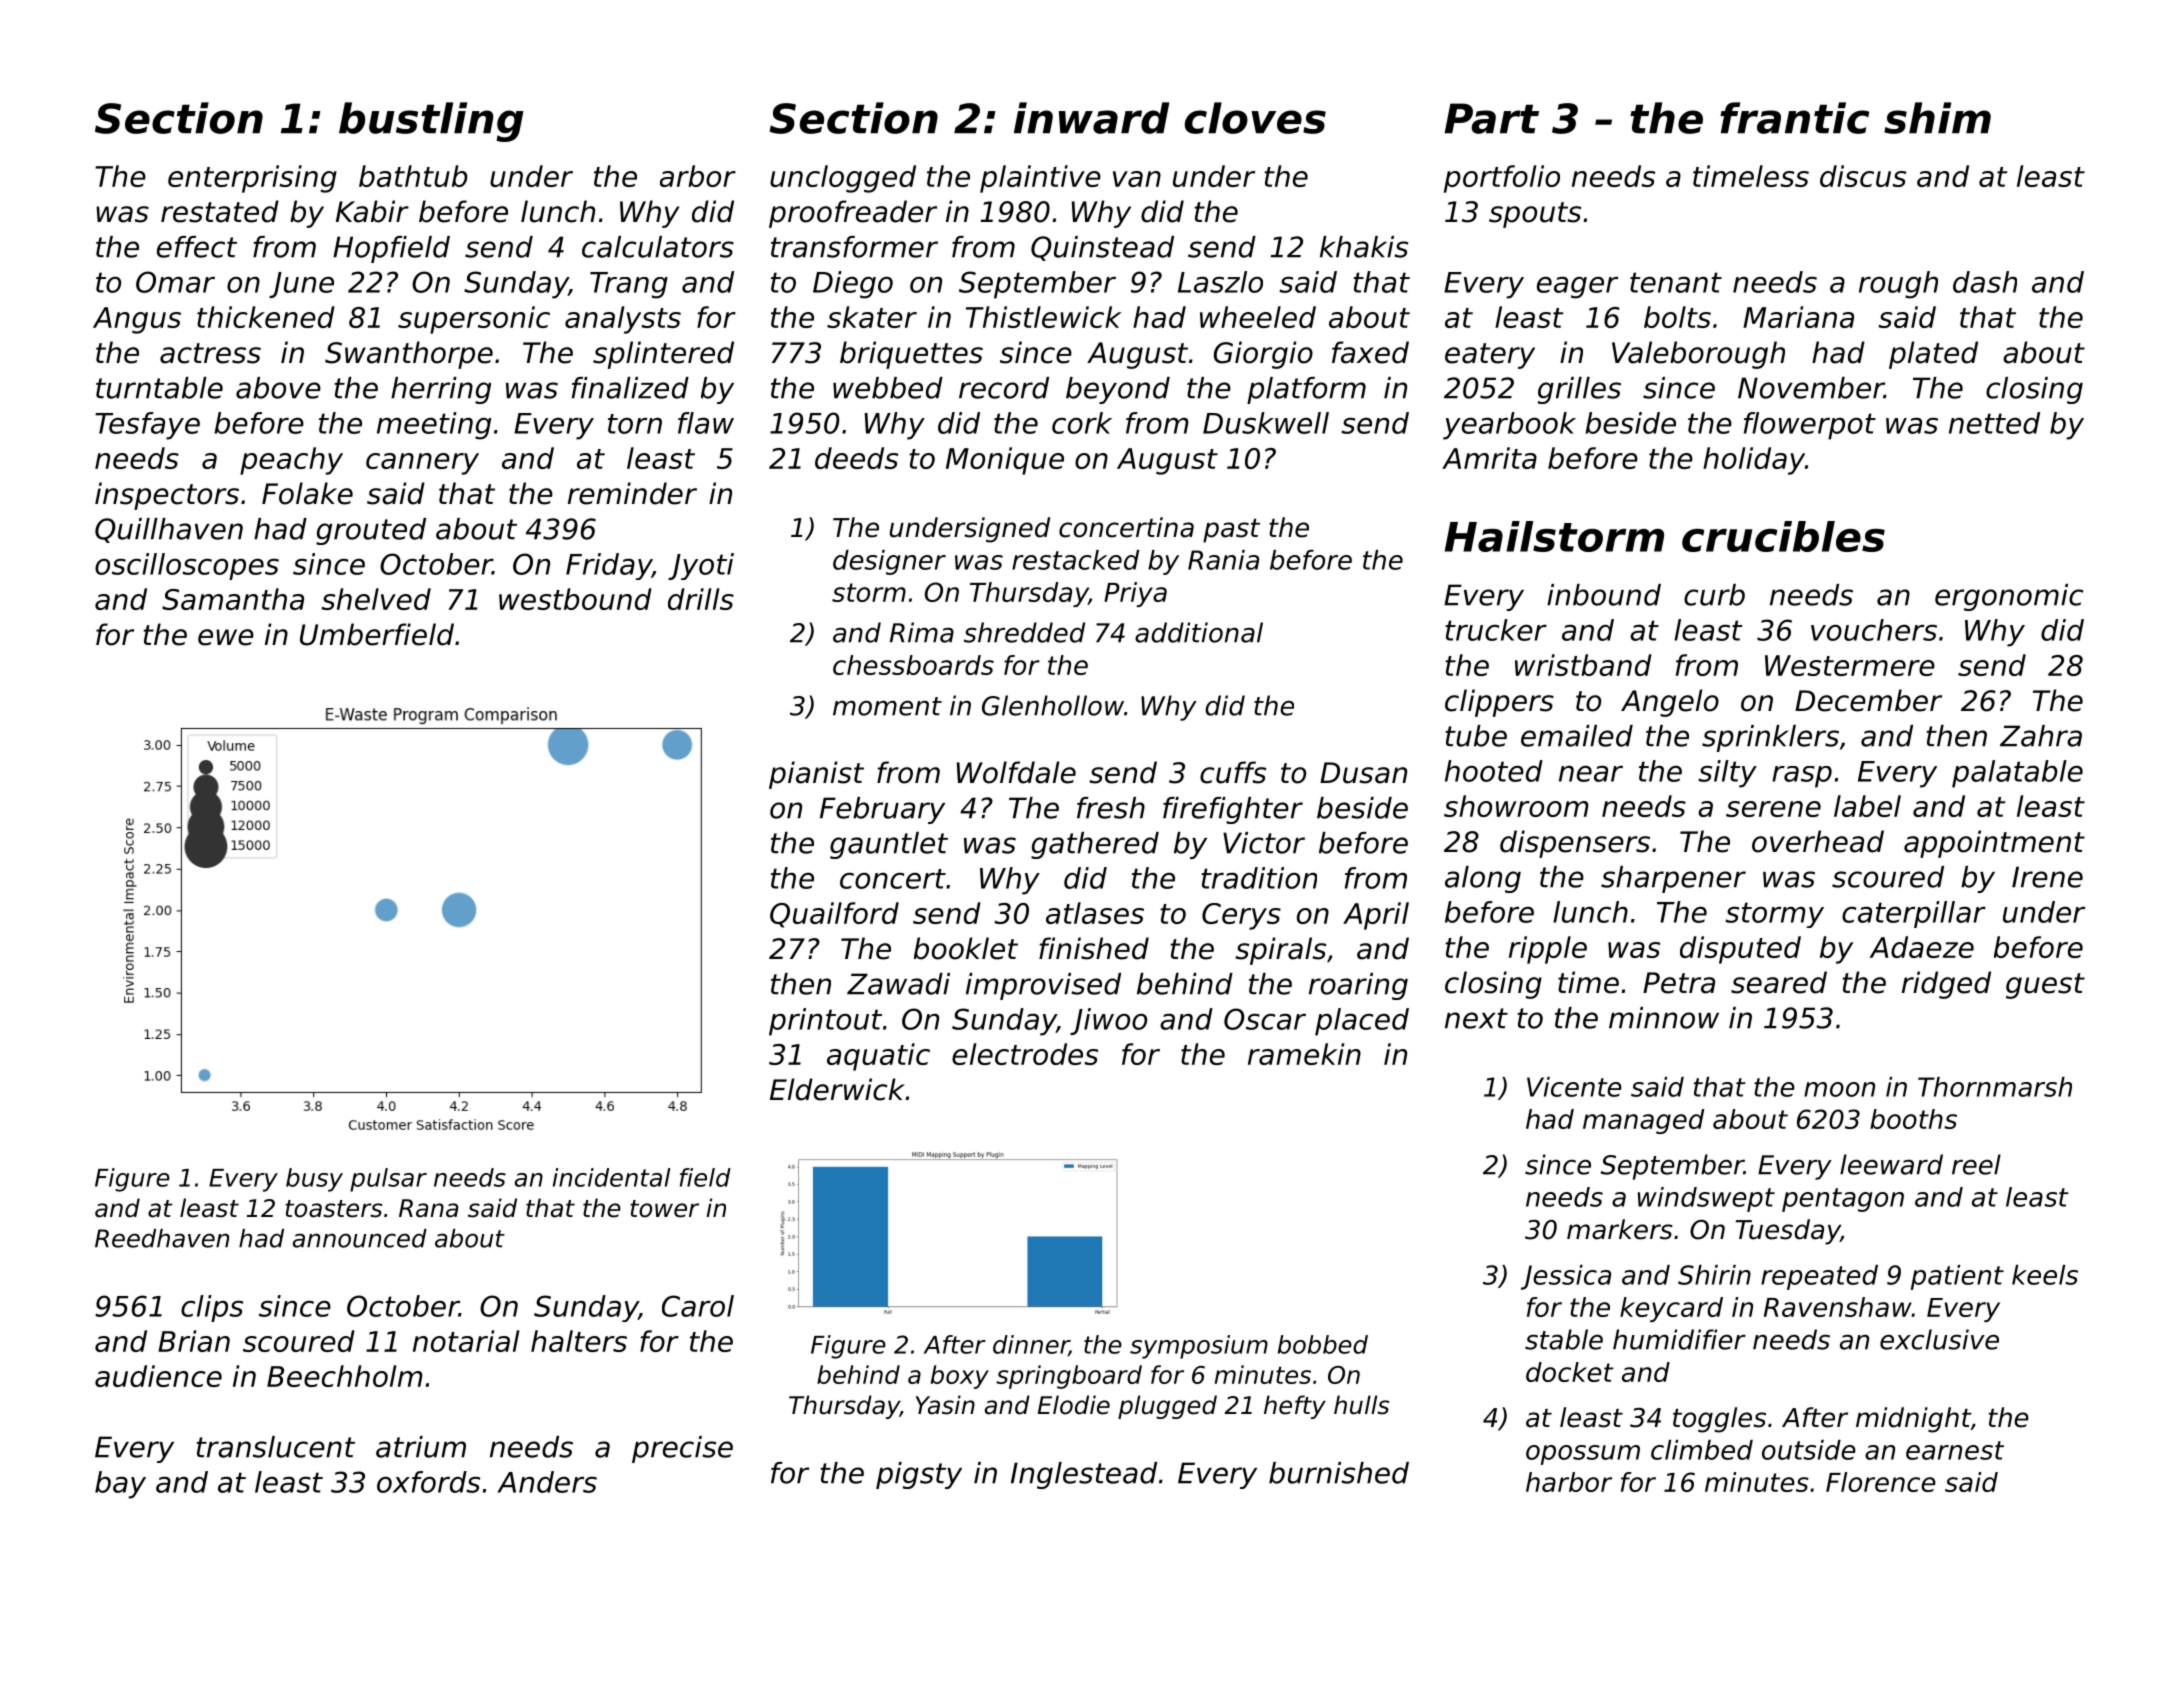 The height and width of the page is (1683, 2178). What do you see at coordinates (474, 320) in the page?
I see `supersonic` at bounding box center [474, 320].
